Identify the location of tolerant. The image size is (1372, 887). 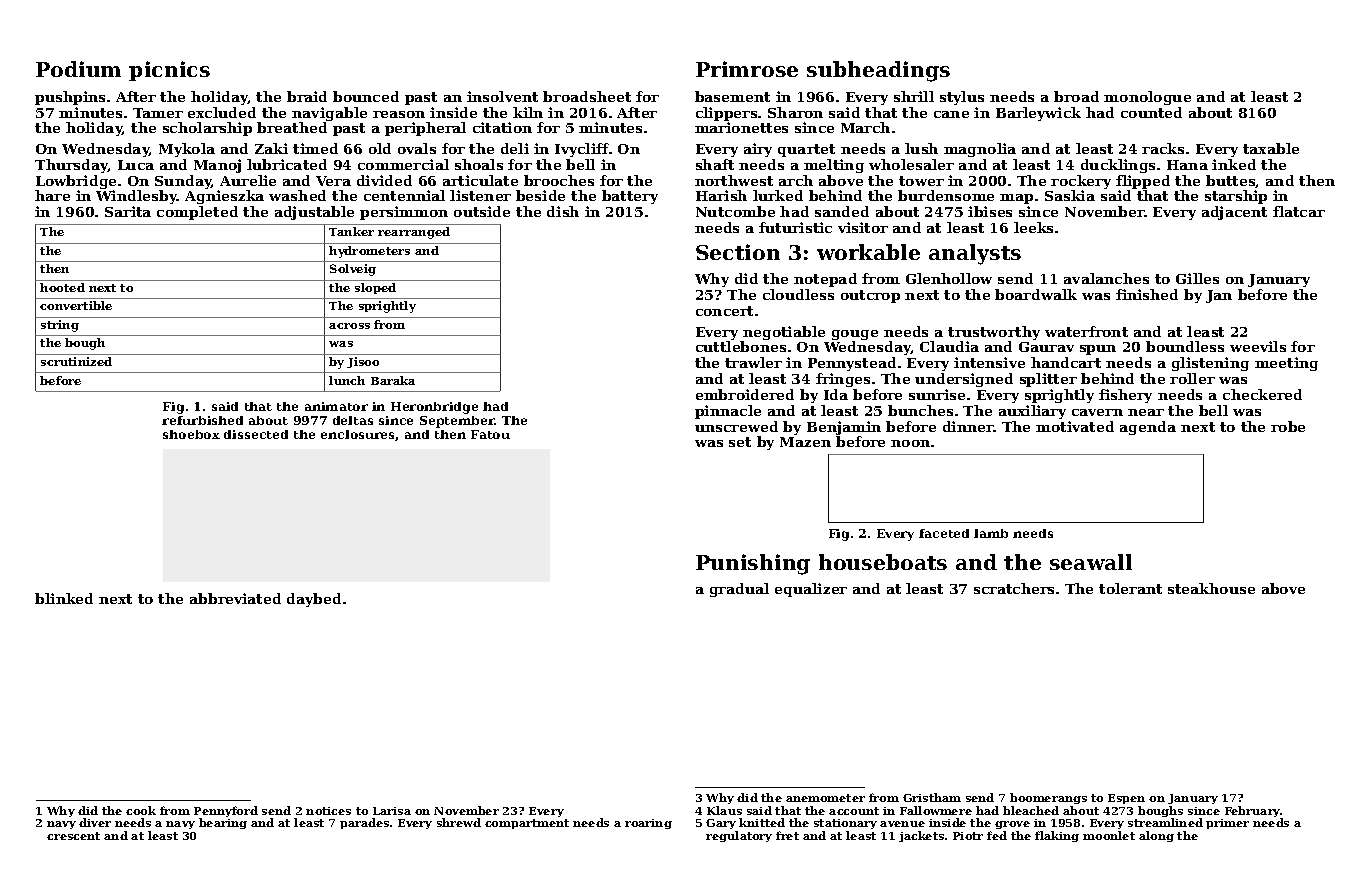
(1130, 588).
